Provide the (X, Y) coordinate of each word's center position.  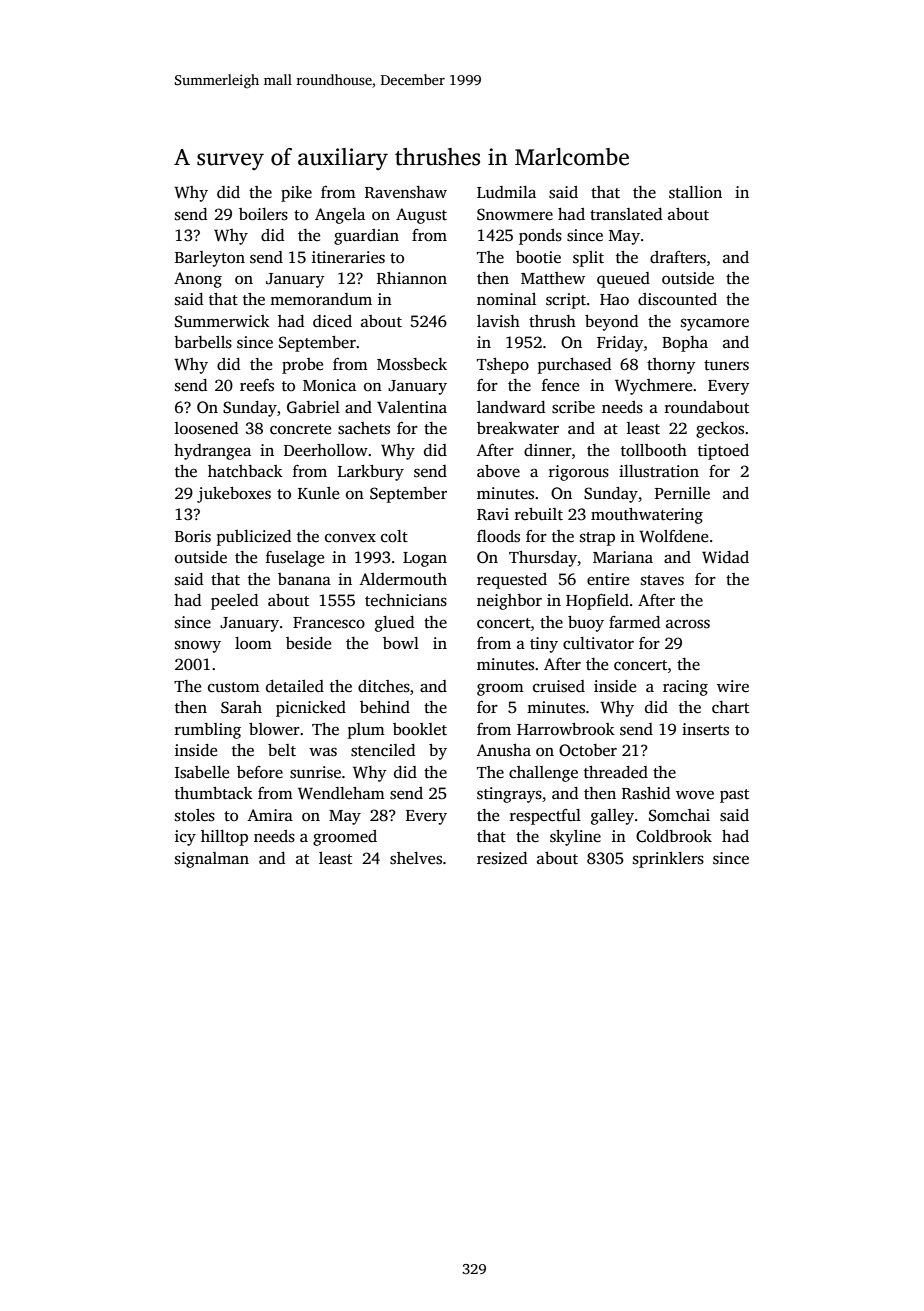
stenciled (383, 750)
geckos (720, 430)
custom (234, 687)
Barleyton (210, 259)
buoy (586, 624)
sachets (364, 428)
